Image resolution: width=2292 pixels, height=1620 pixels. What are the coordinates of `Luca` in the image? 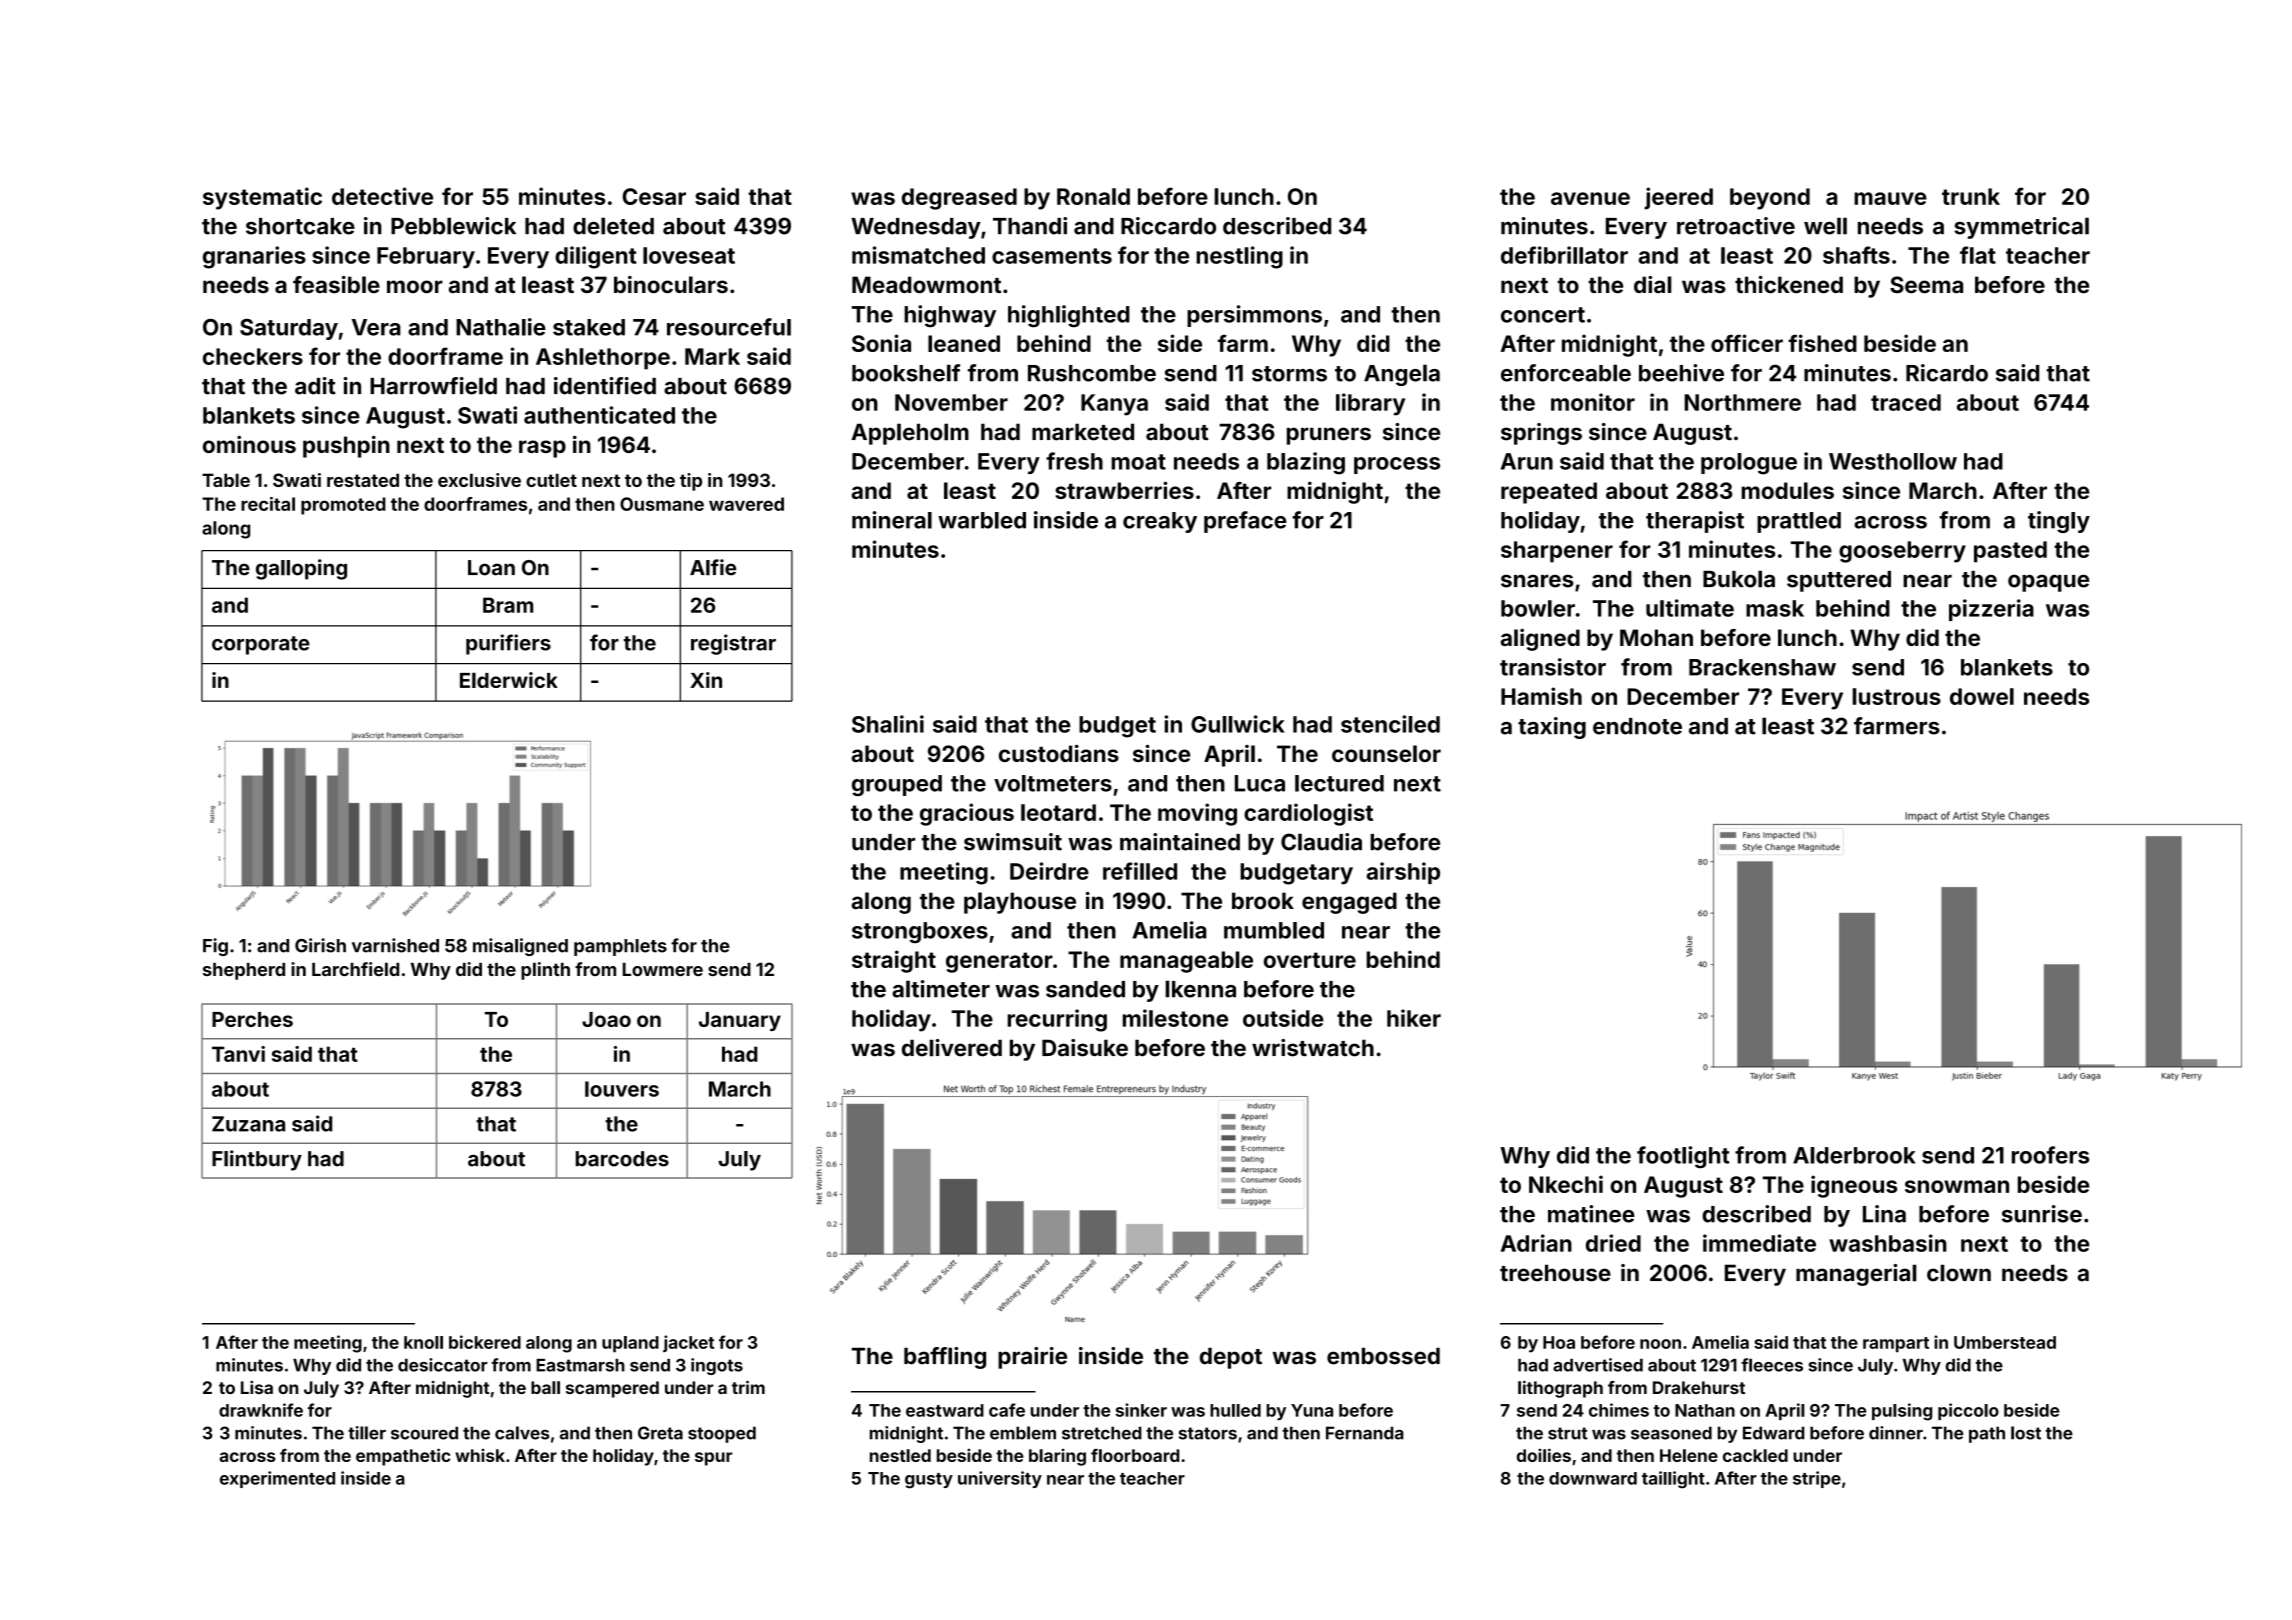 It's located at (1260, 783).
